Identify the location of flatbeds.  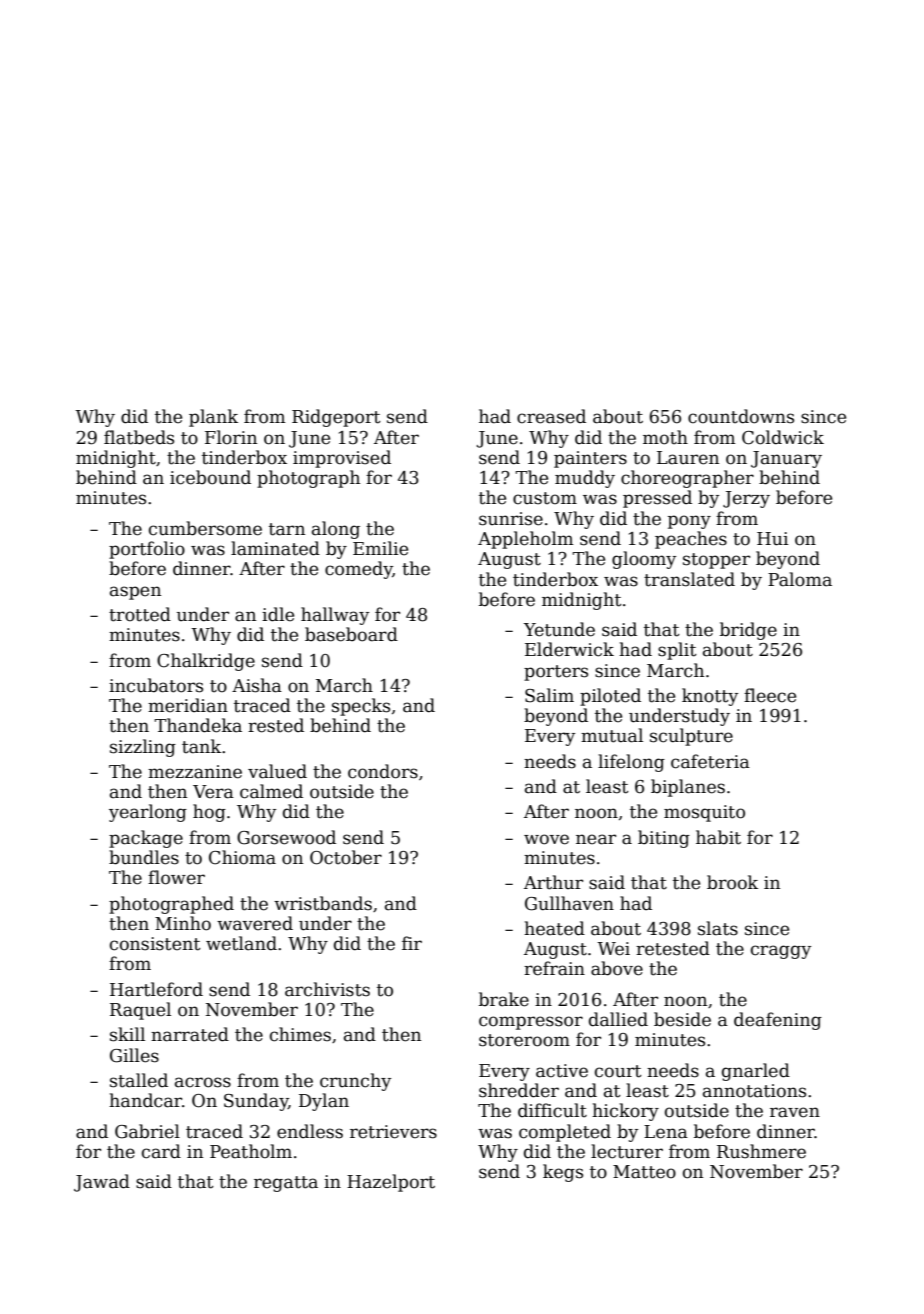
(139, 437).
